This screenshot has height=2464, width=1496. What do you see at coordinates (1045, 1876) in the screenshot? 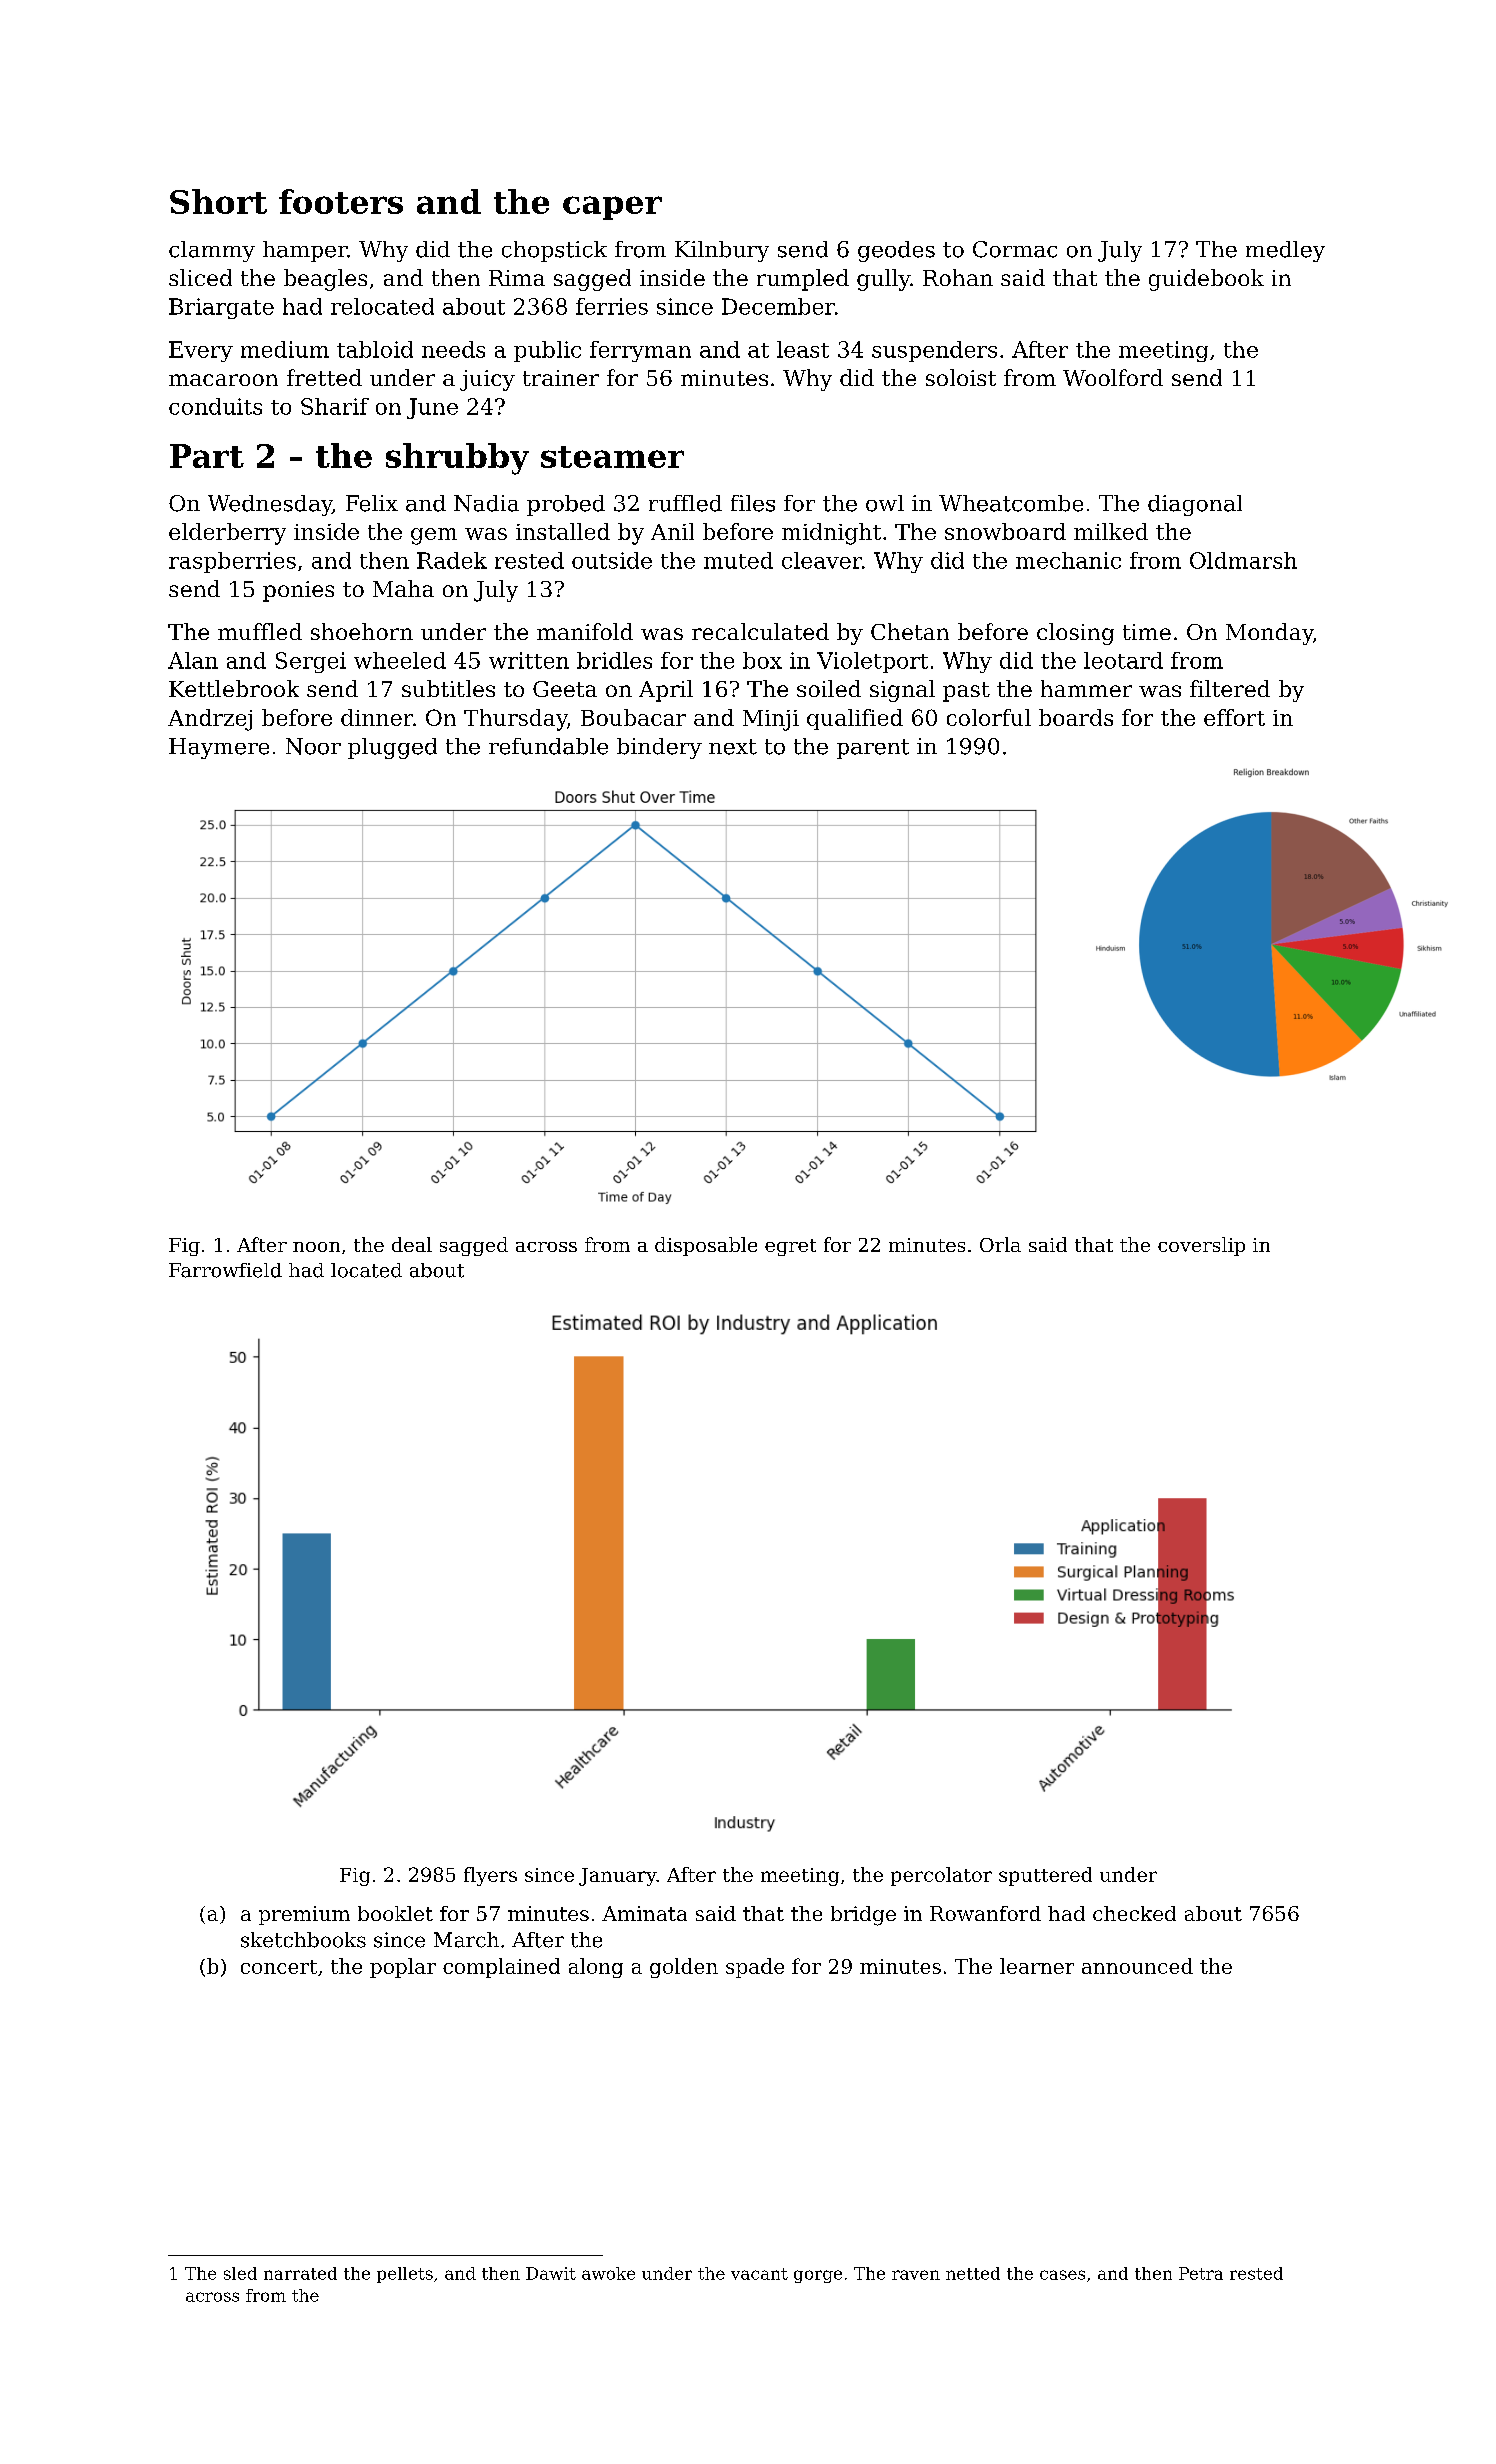
I see `sputtered` at bounding box center [1045, 1876].
